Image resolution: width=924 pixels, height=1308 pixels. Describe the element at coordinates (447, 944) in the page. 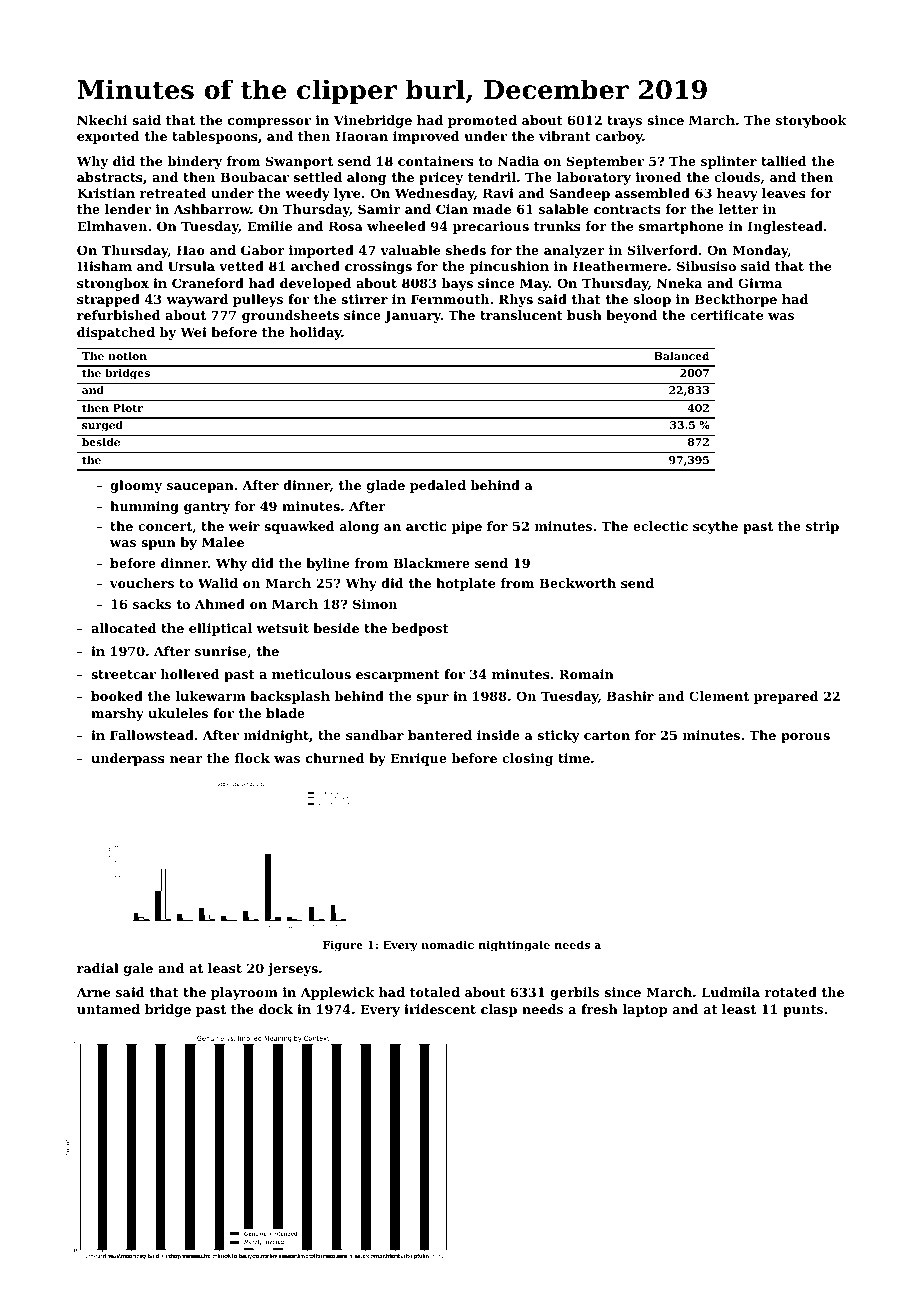

I see `nomadic` at that location.
